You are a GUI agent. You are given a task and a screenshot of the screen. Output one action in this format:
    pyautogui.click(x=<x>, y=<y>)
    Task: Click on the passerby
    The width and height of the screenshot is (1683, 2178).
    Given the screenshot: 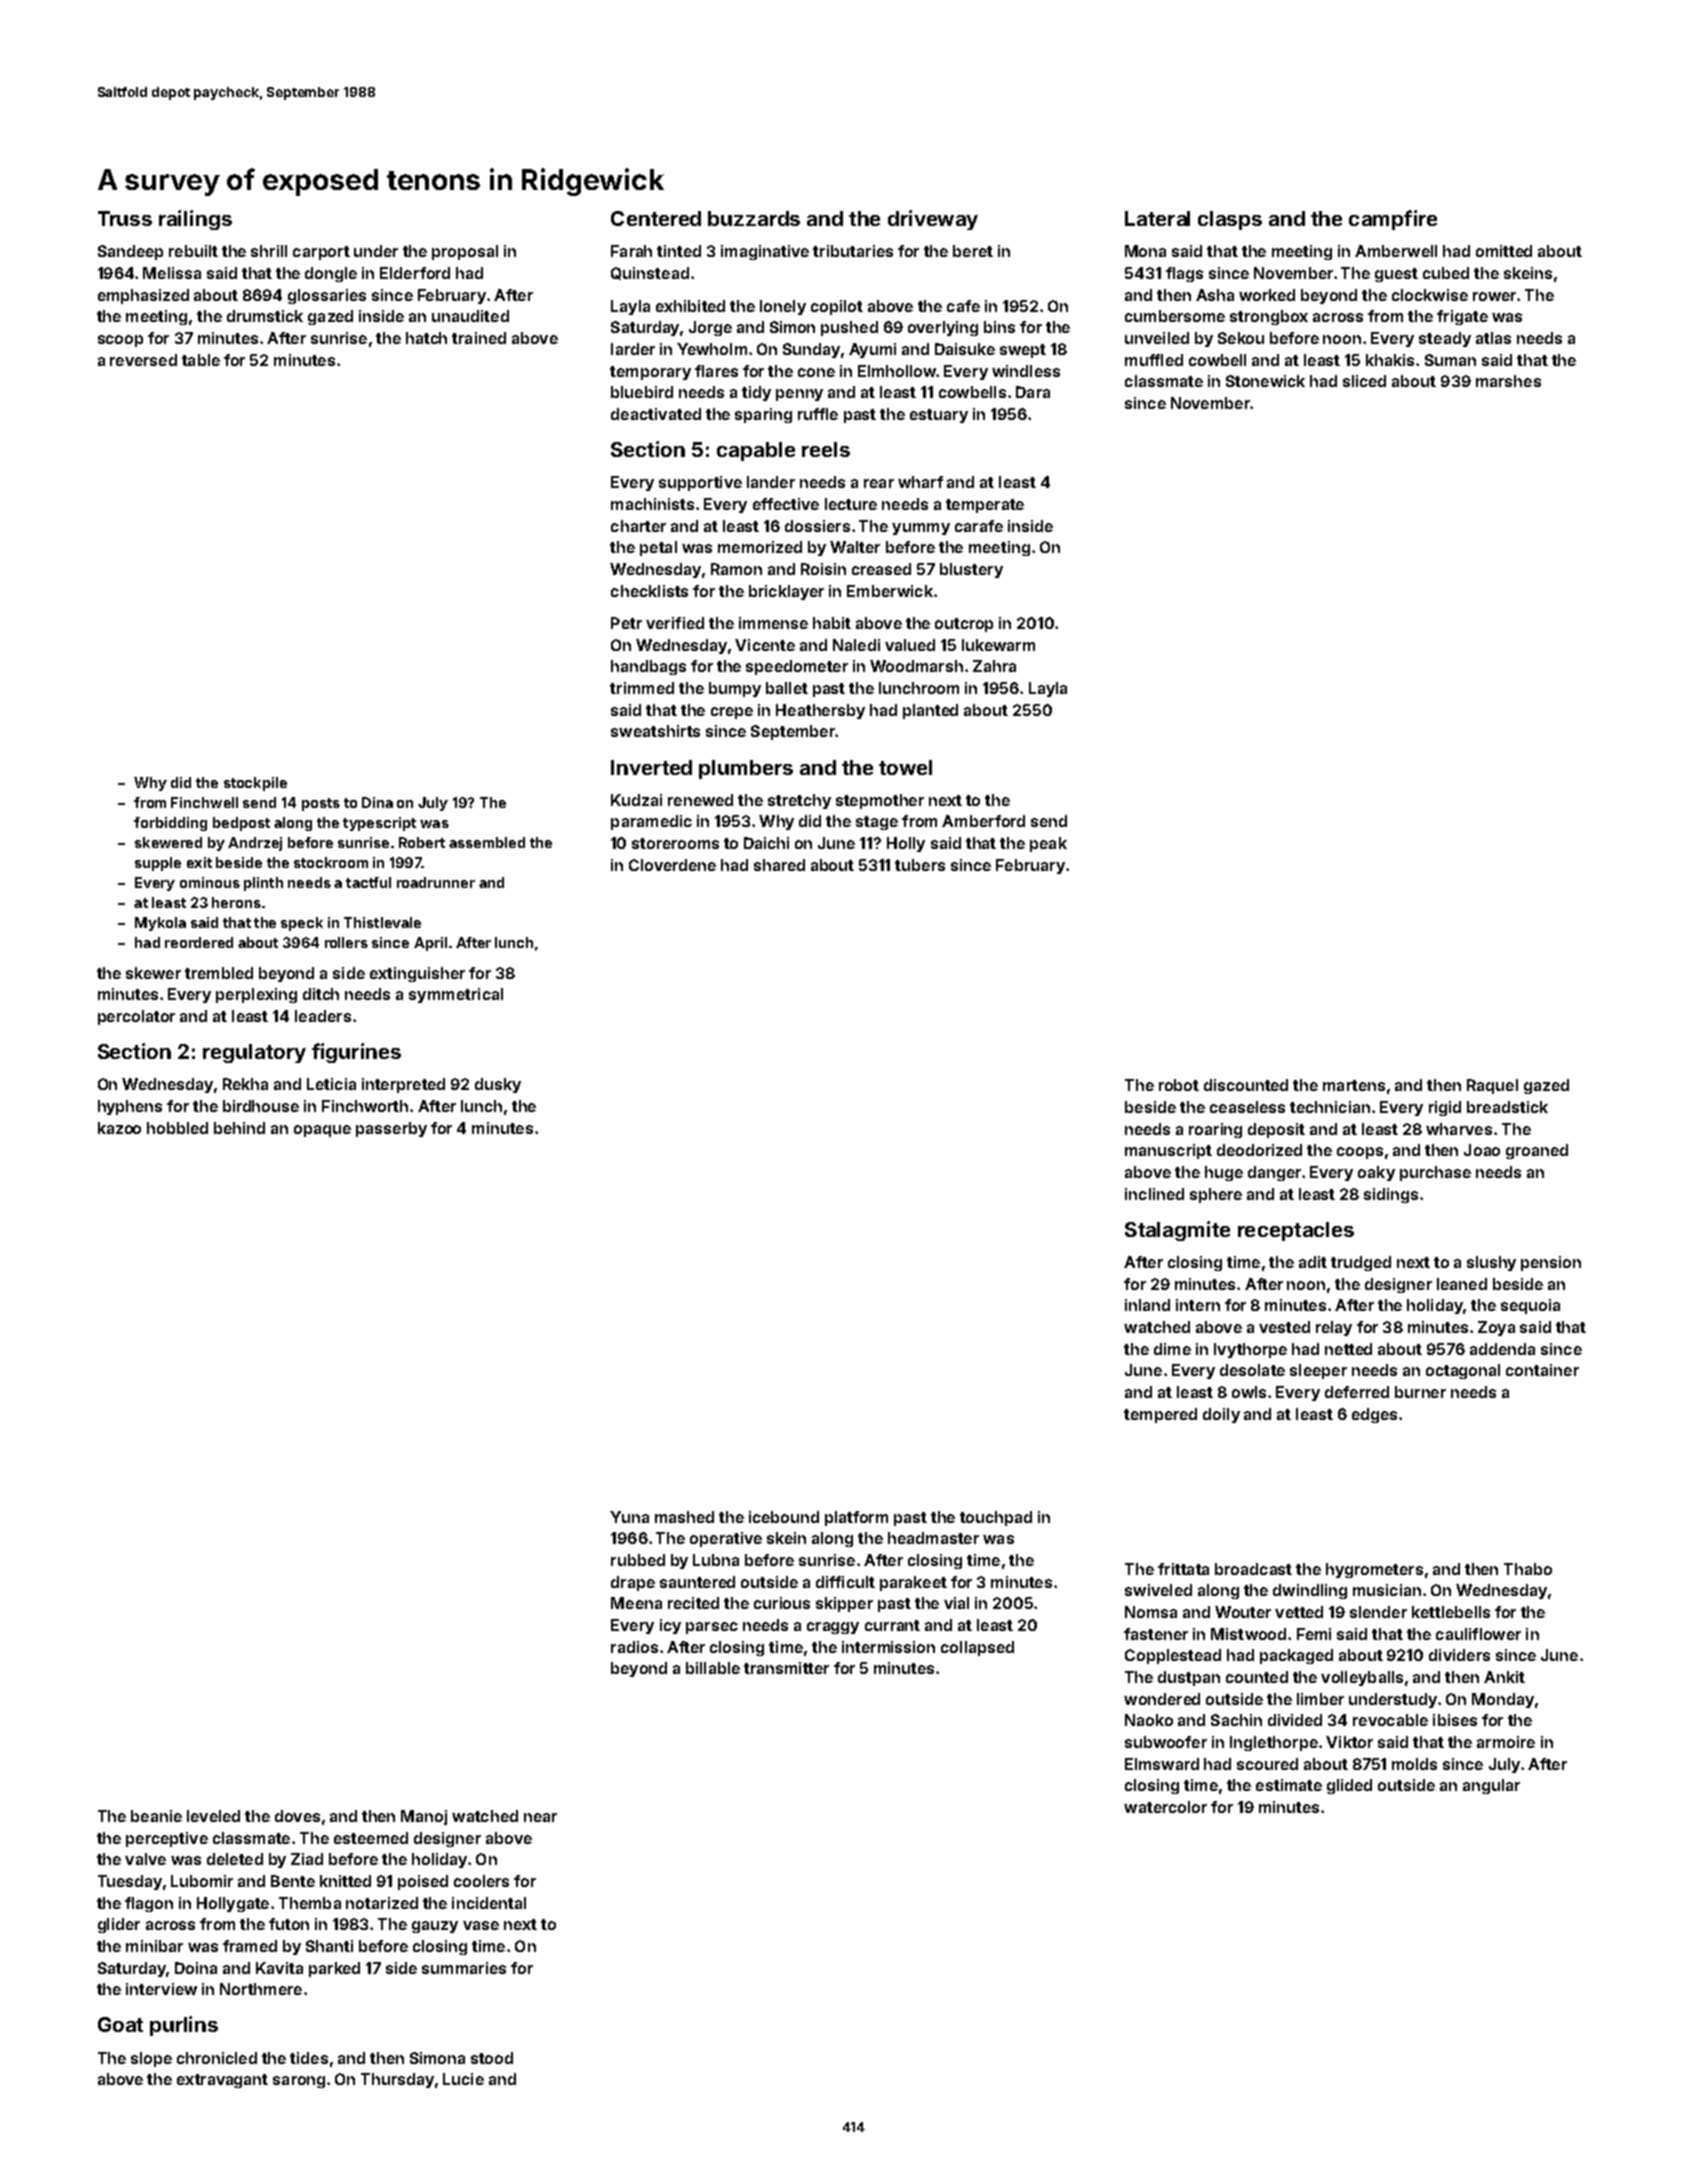 What is the action you would take?
    pyautogui.click(x=391, y=1129)
